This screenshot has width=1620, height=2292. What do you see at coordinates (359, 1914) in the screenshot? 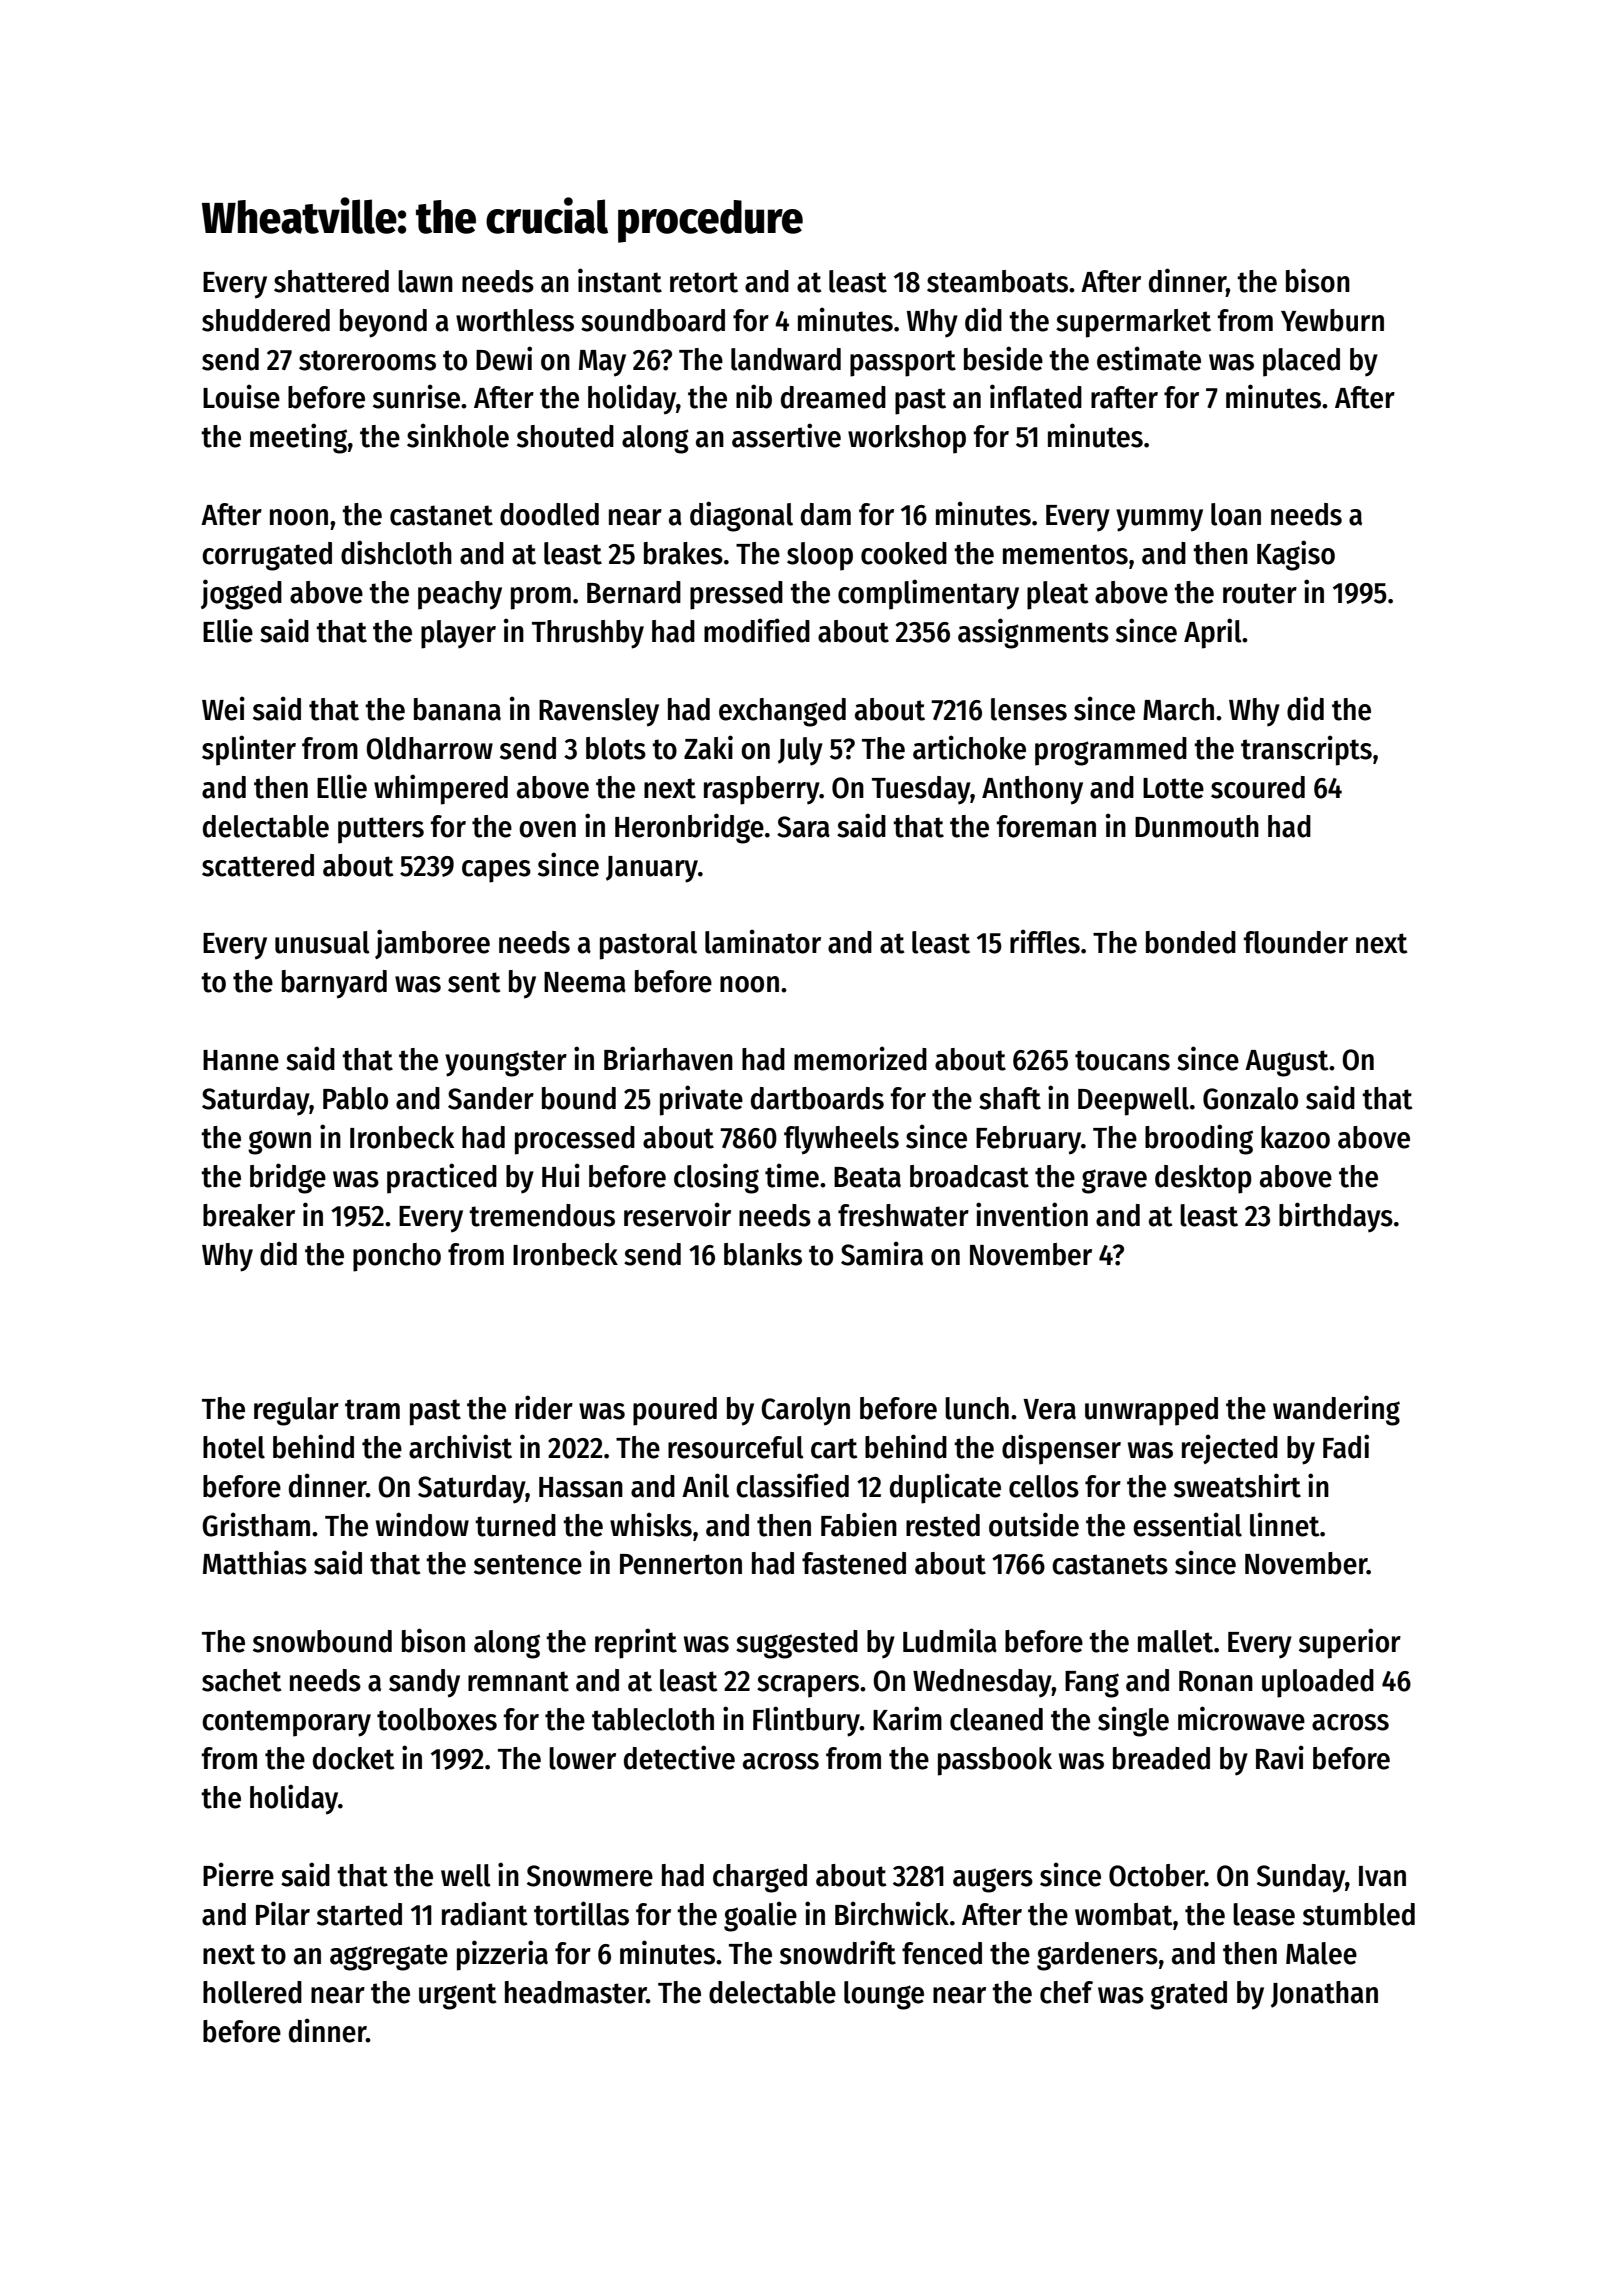
I see `started` at bounding box center [359, 1914].
